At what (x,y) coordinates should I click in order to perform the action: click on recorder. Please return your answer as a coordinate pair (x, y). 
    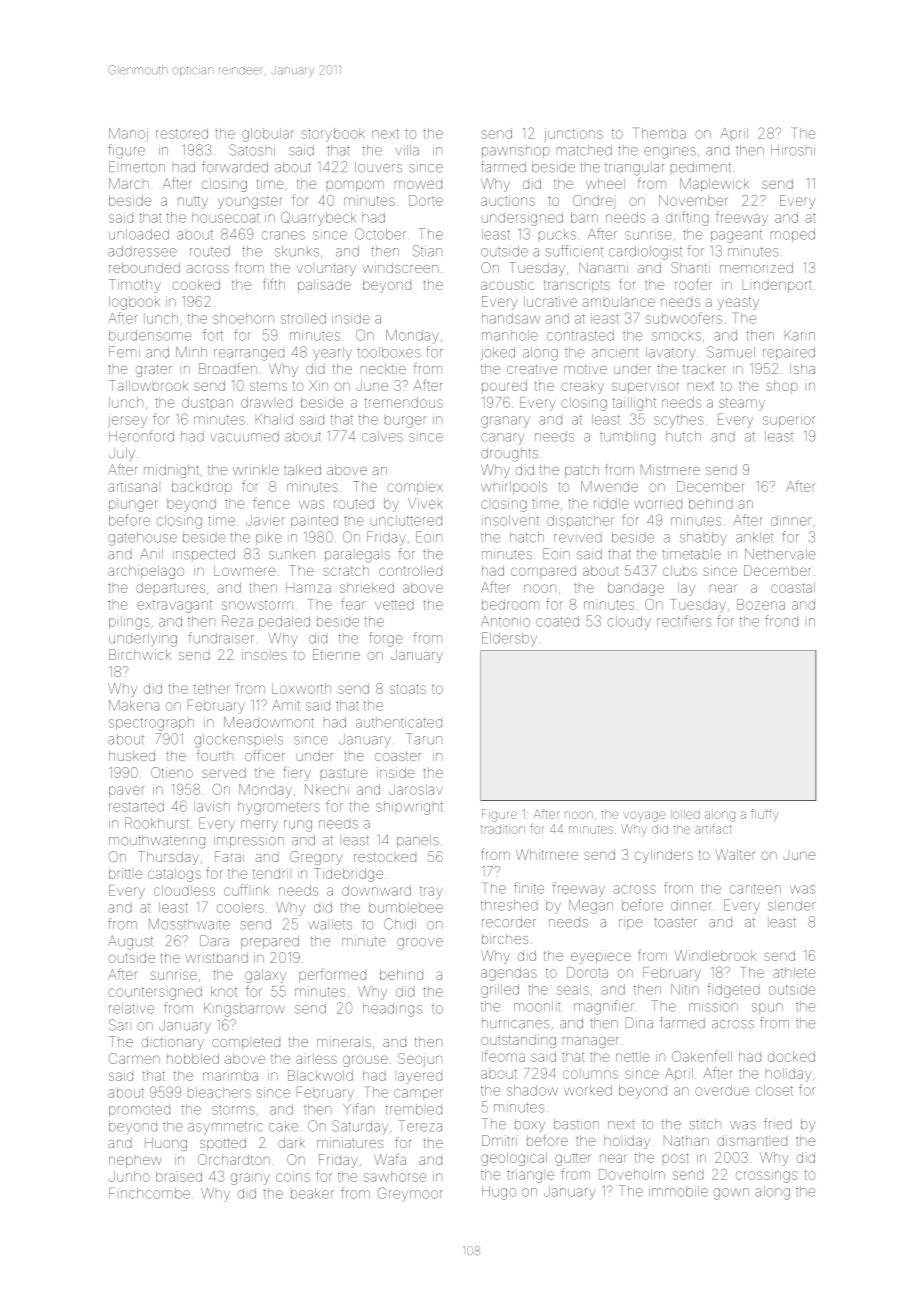
    Looking at the image, I should click on (509, 922).
